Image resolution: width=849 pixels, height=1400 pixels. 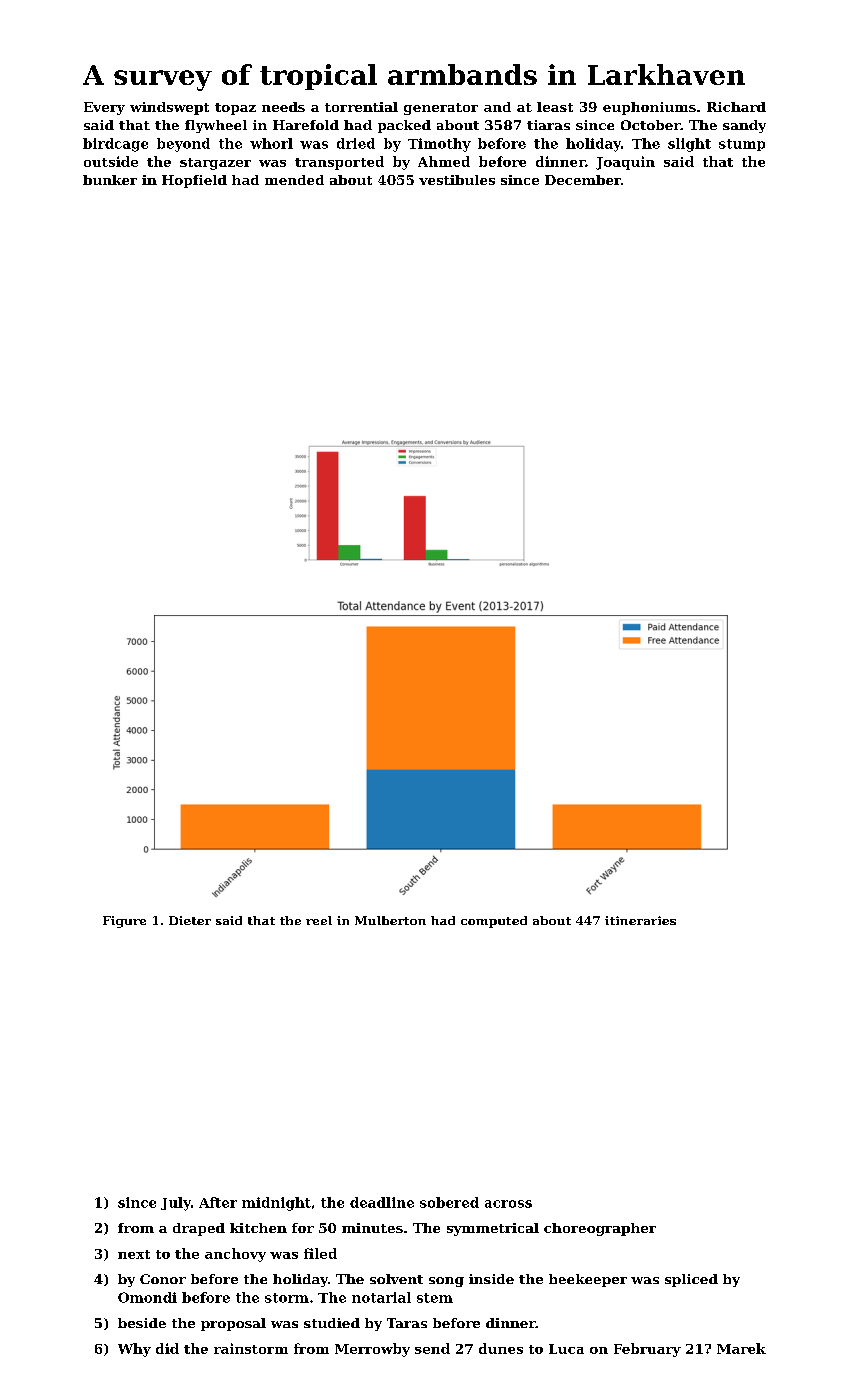 What do you see at coordinates (742, 145) in the page?
I see `stump` at bounding box center [742, 145].
